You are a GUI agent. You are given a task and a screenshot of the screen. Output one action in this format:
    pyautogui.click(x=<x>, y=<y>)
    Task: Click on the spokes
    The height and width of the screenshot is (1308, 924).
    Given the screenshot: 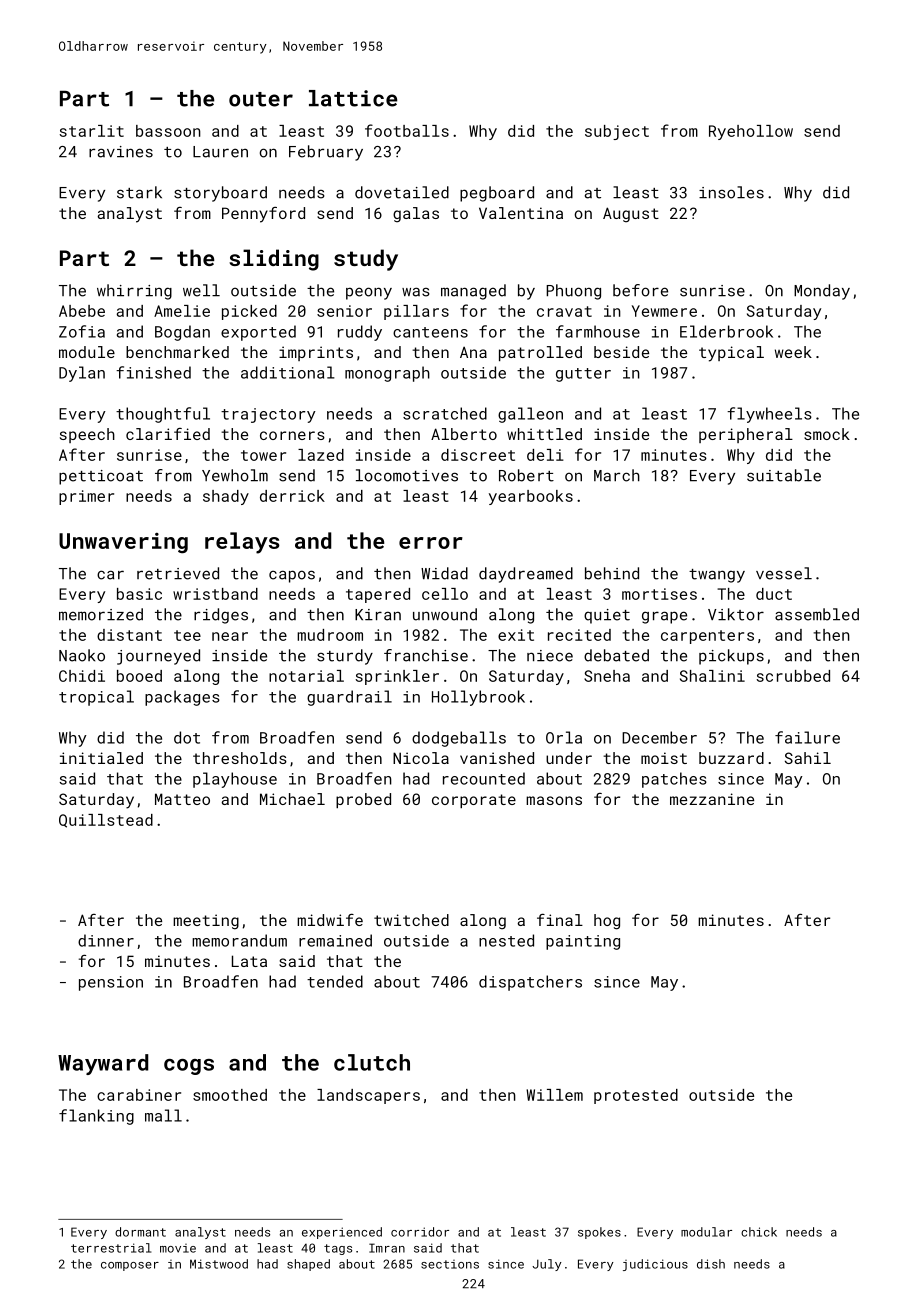 What is the action you would take?
    pyautogui.click(x=599, y=1233)
